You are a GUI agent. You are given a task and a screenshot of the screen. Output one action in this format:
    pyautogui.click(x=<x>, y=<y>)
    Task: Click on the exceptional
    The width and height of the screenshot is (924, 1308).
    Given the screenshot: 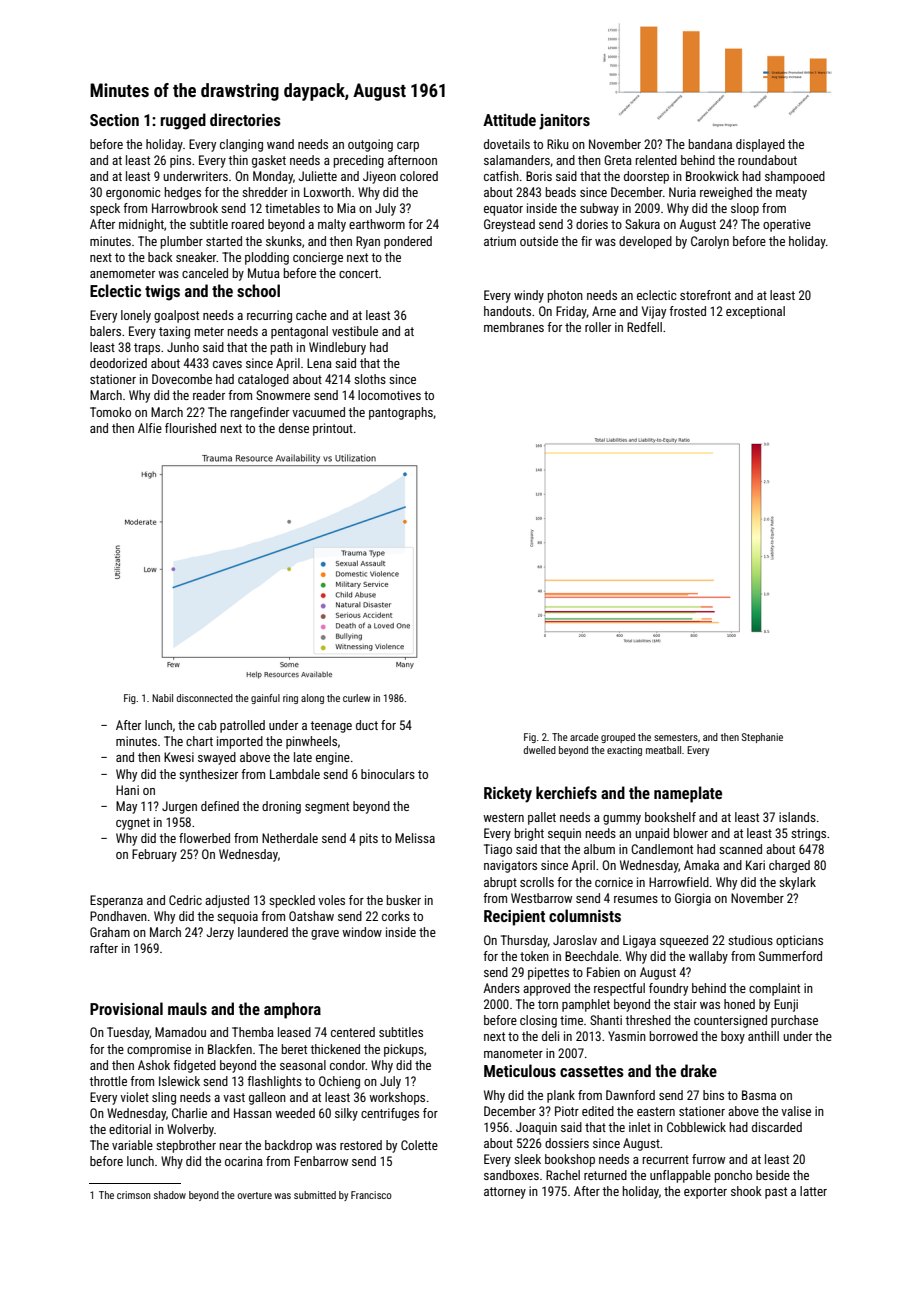 What is the action you would take?
    pyautogui.click(x=755, y=312)
